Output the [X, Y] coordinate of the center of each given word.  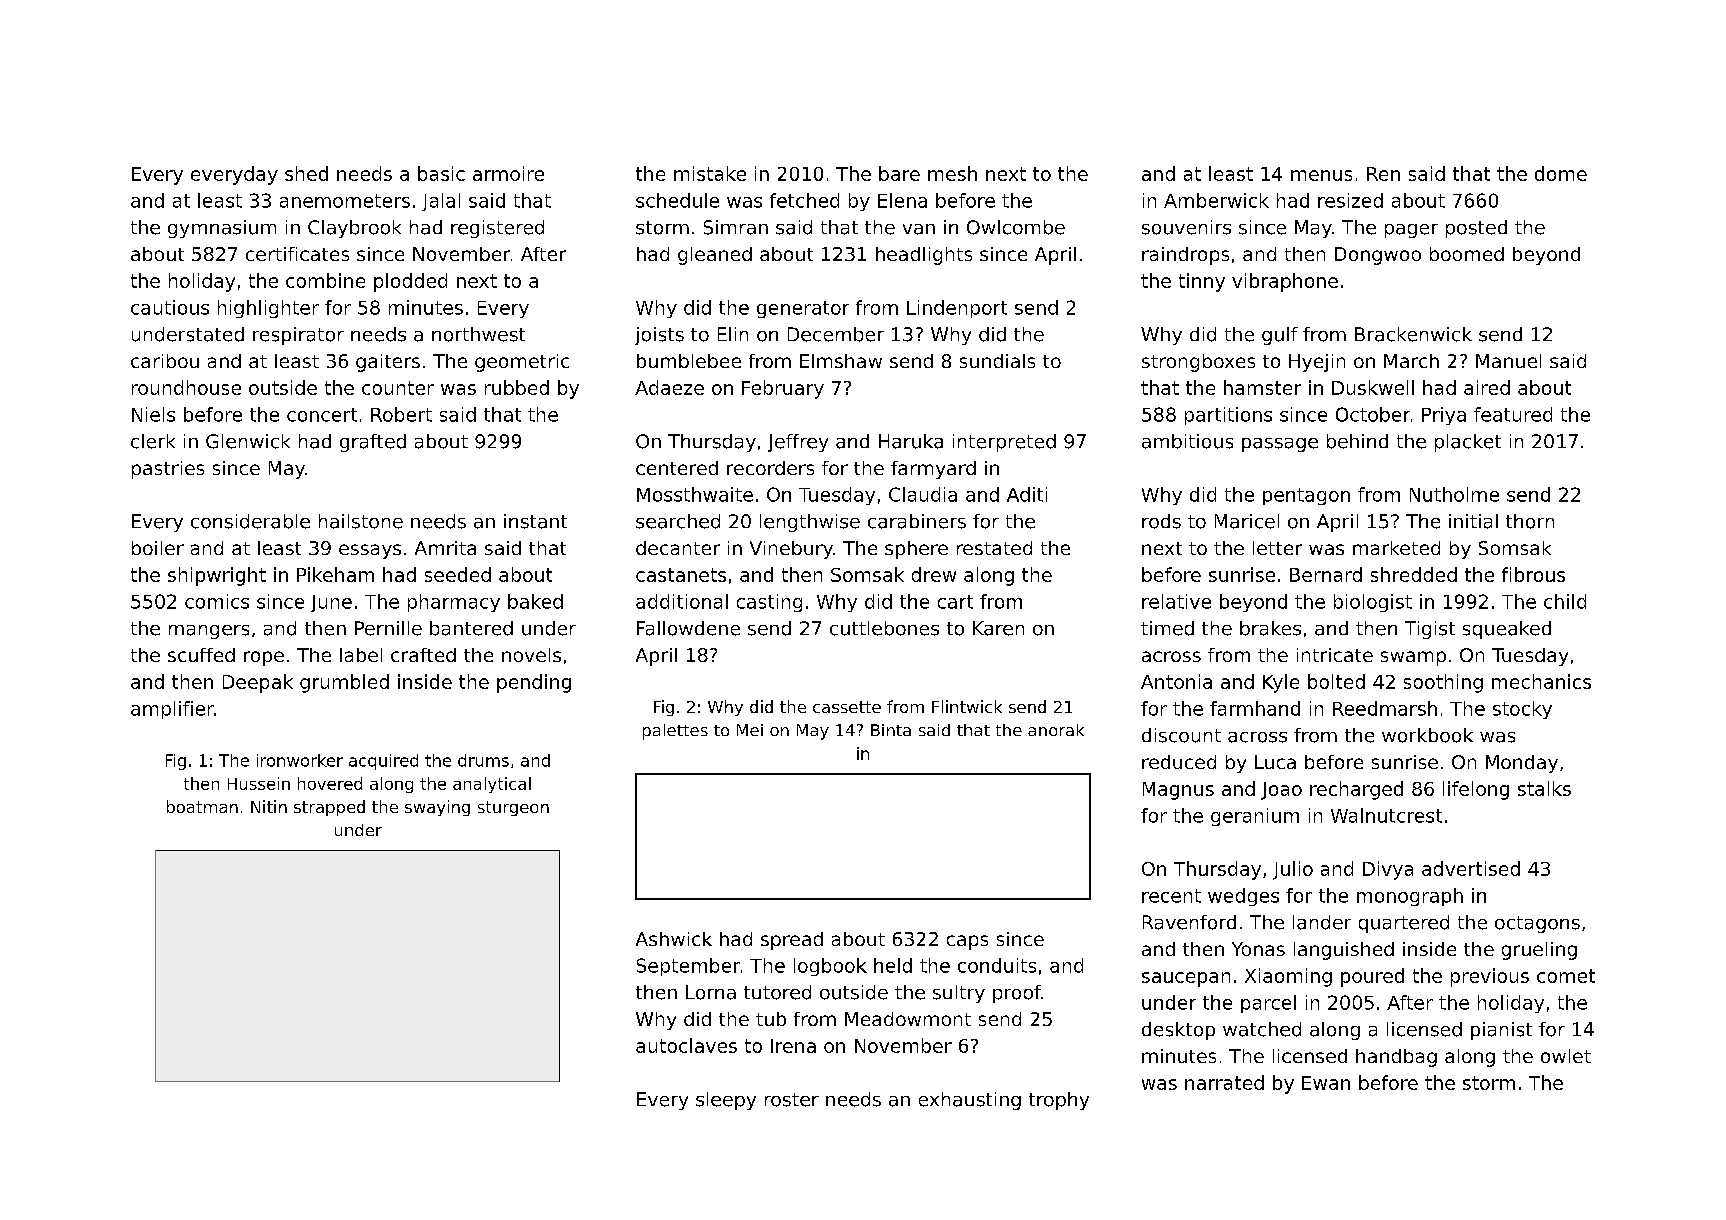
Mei [750, 730]
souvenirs [1186, 227]
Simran [736, 227]
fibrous [1533, 574]
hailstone [361, 521]
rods [1161, 521]
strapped [329, 808]
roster [792, 1100]
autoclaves [686, 1045]
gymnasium [222, 229]
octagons [1537, 924]
